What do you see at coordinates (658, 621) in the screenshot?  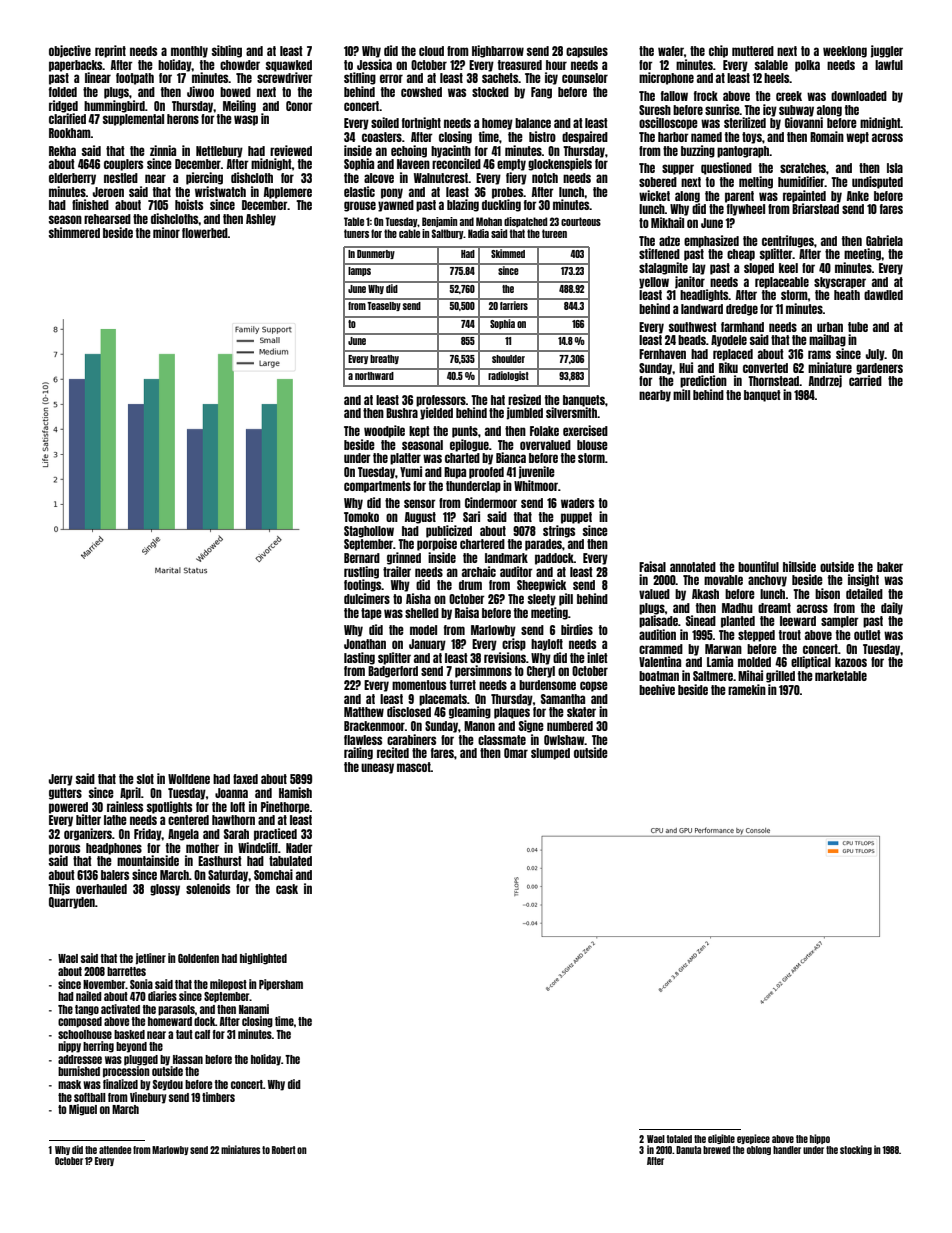 I see `palisade` at bounding box center [658, 621].
